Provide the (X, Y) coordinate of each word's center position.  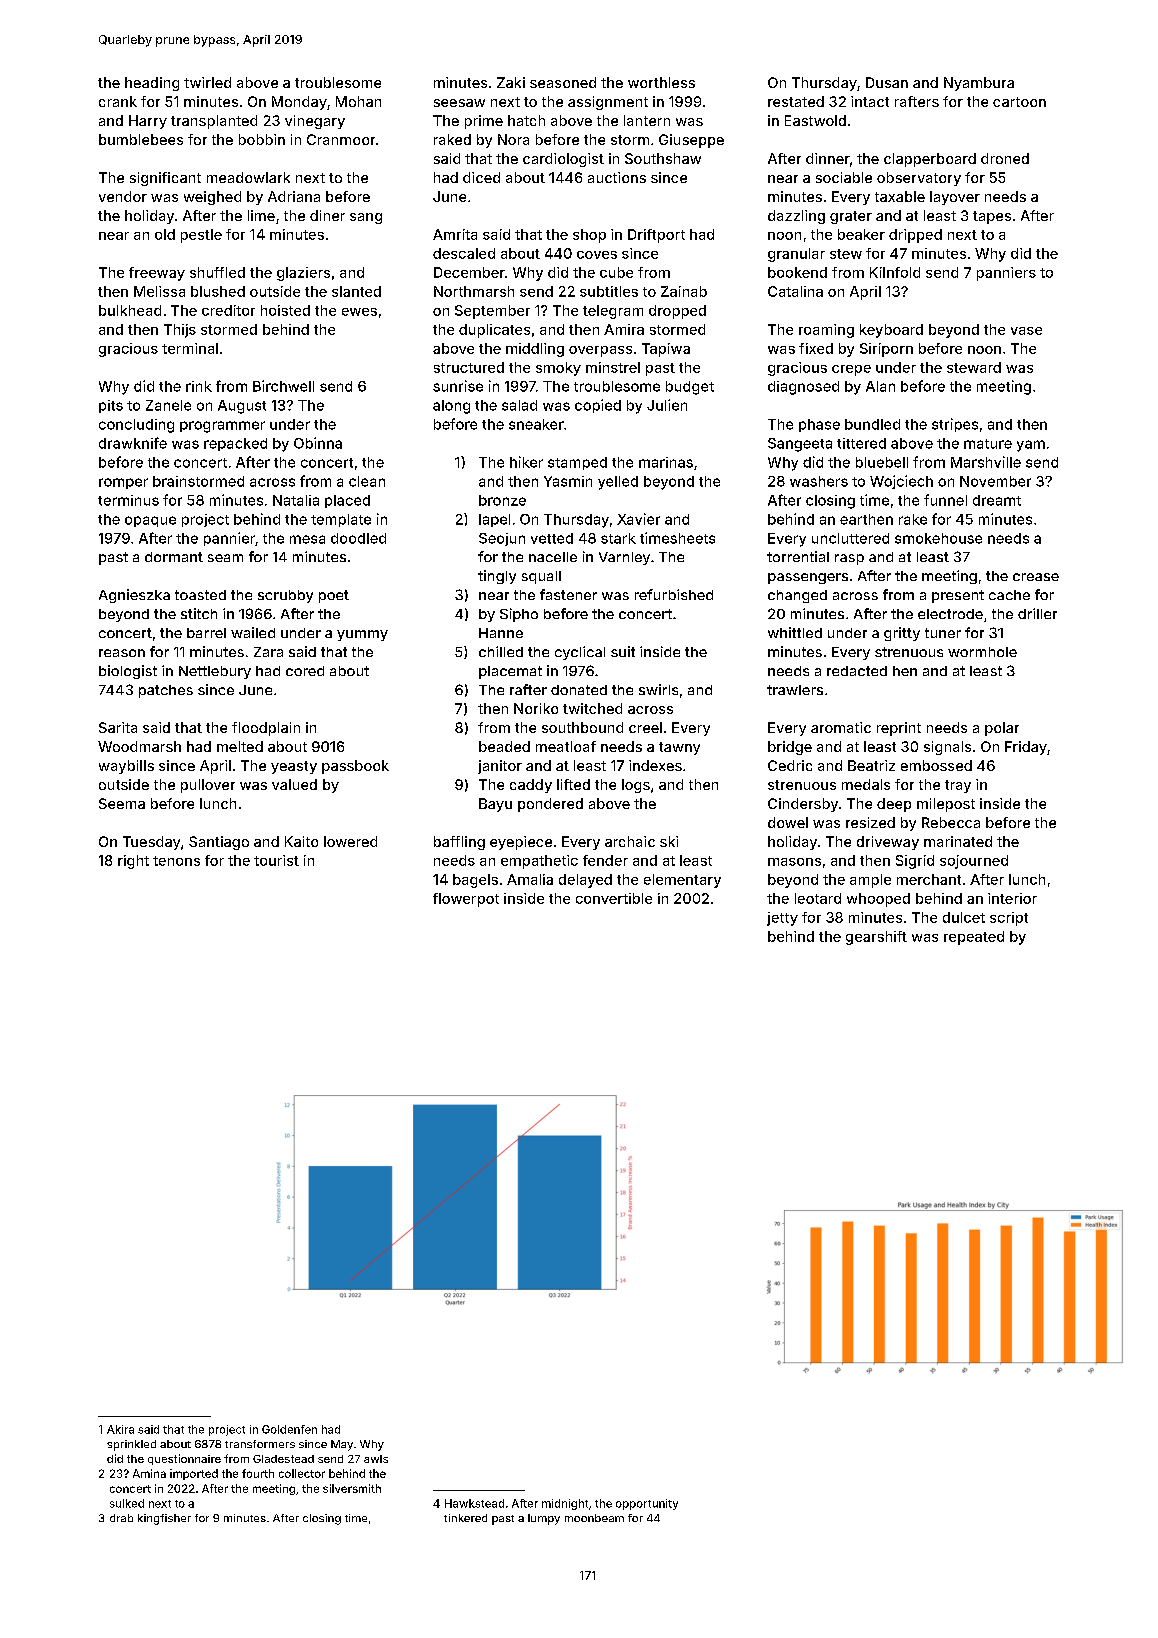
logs (636, 786)
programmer (222, 427)
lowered (350, 841)
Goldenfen (289, 1429)
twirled (207, 82)
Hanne (501, 633)
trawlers (795, 690)
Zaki (511, 82)
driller (1037, 613)
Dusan (887, 82)
